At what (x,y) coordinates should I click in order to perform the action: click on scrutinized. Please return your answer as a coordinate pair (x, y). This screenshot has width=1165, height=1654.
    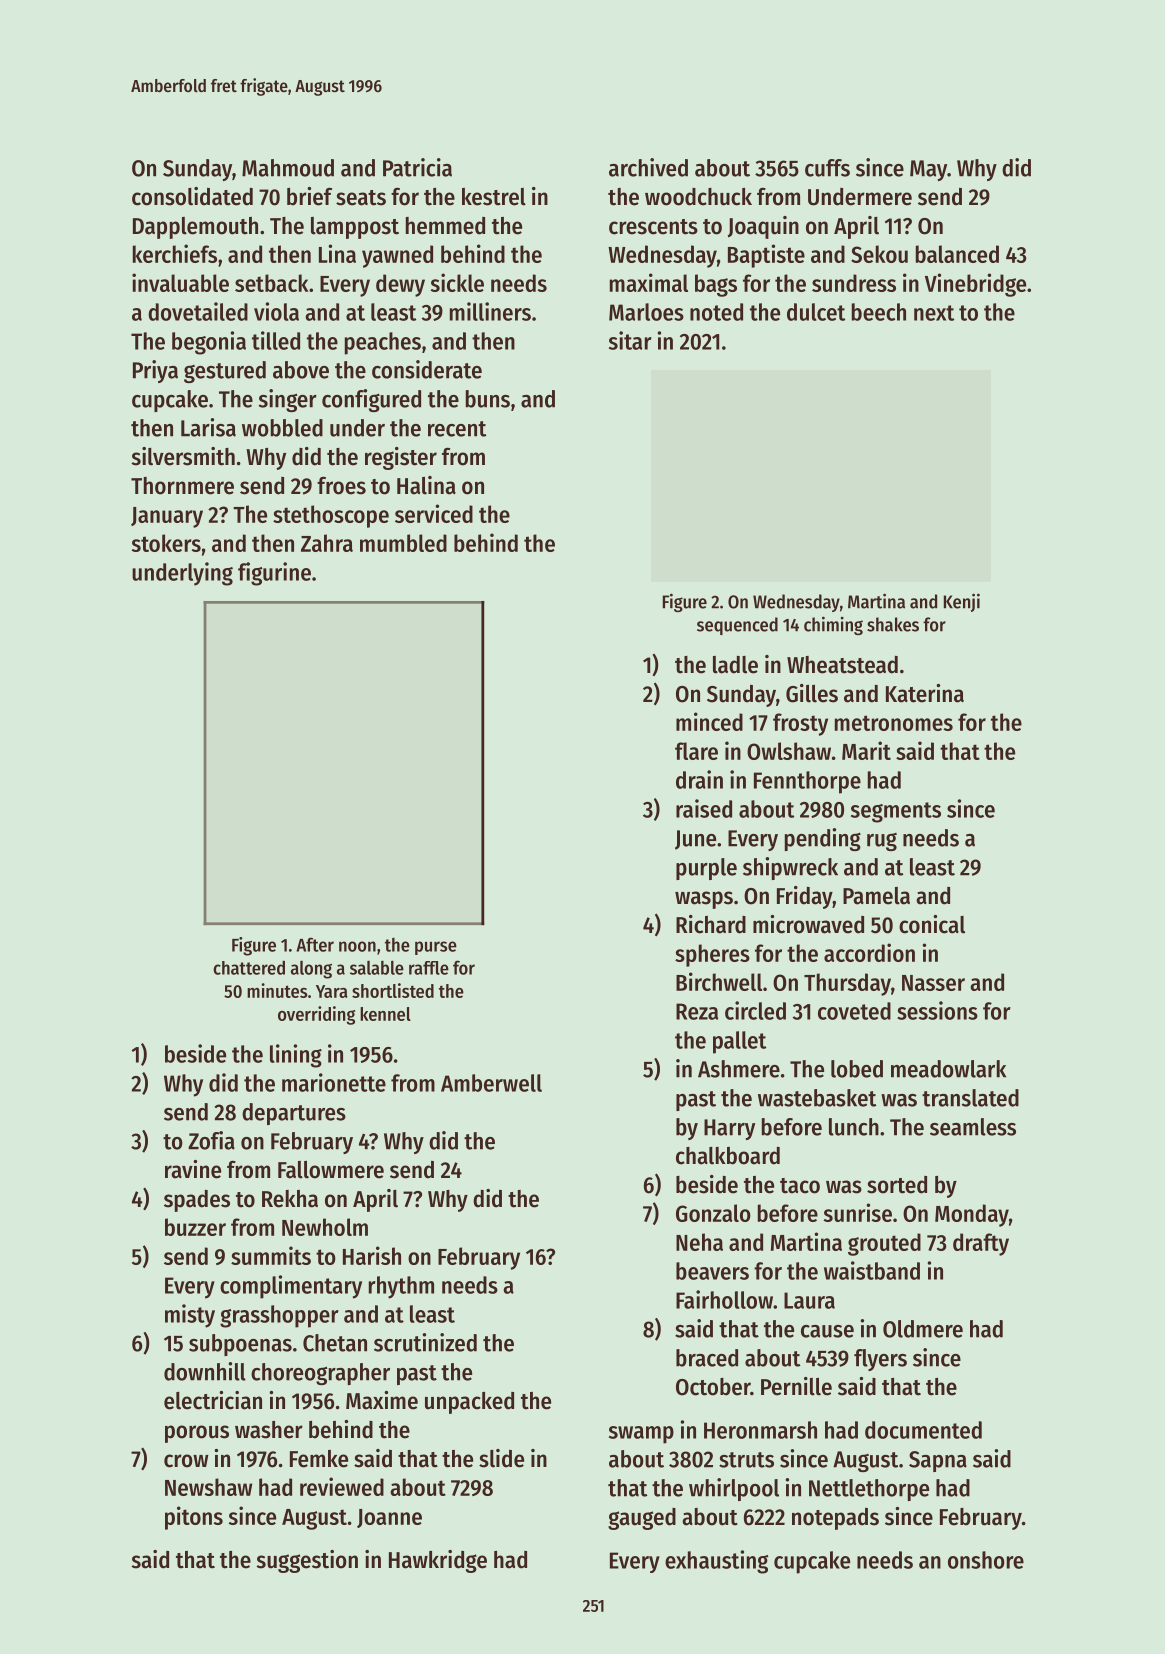
    Looking at the image, I should click on (425, 1342).
